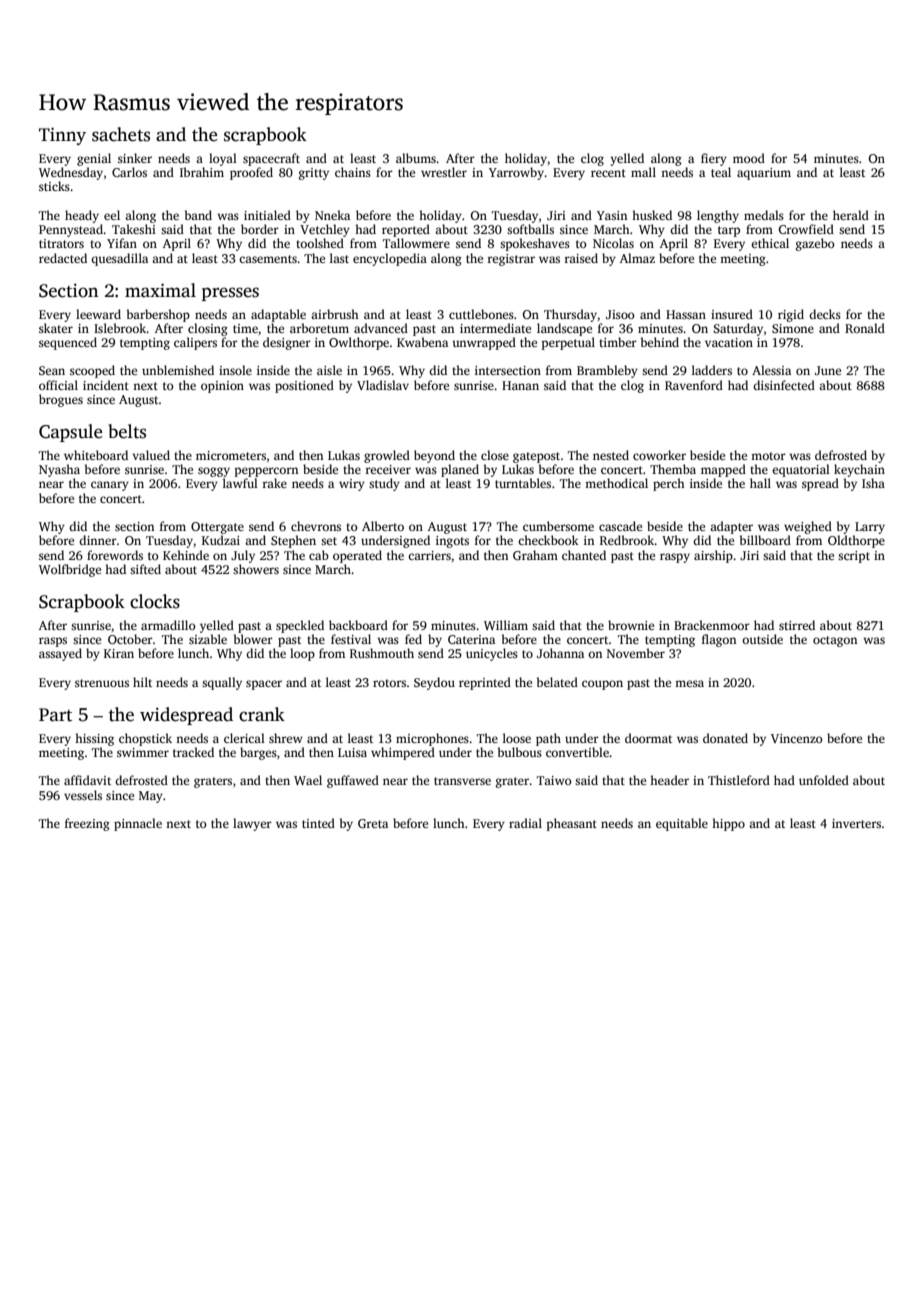  Describe the element at coordinates (115, 555) in the screenshot. I see `forewords` at that location.
